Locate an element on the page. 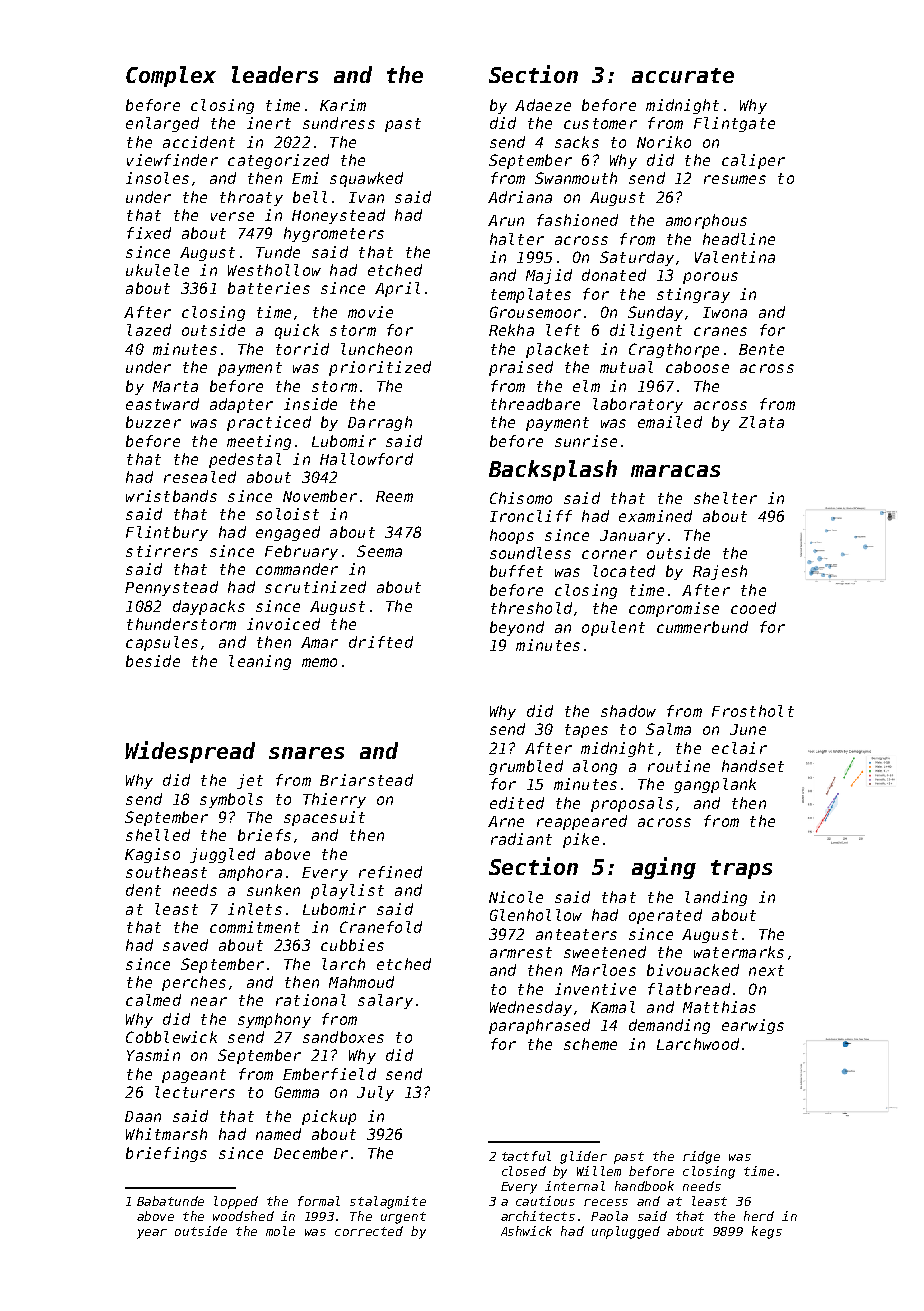 The image size is (924, 1311). refined is located at coordinates (390, 872).
